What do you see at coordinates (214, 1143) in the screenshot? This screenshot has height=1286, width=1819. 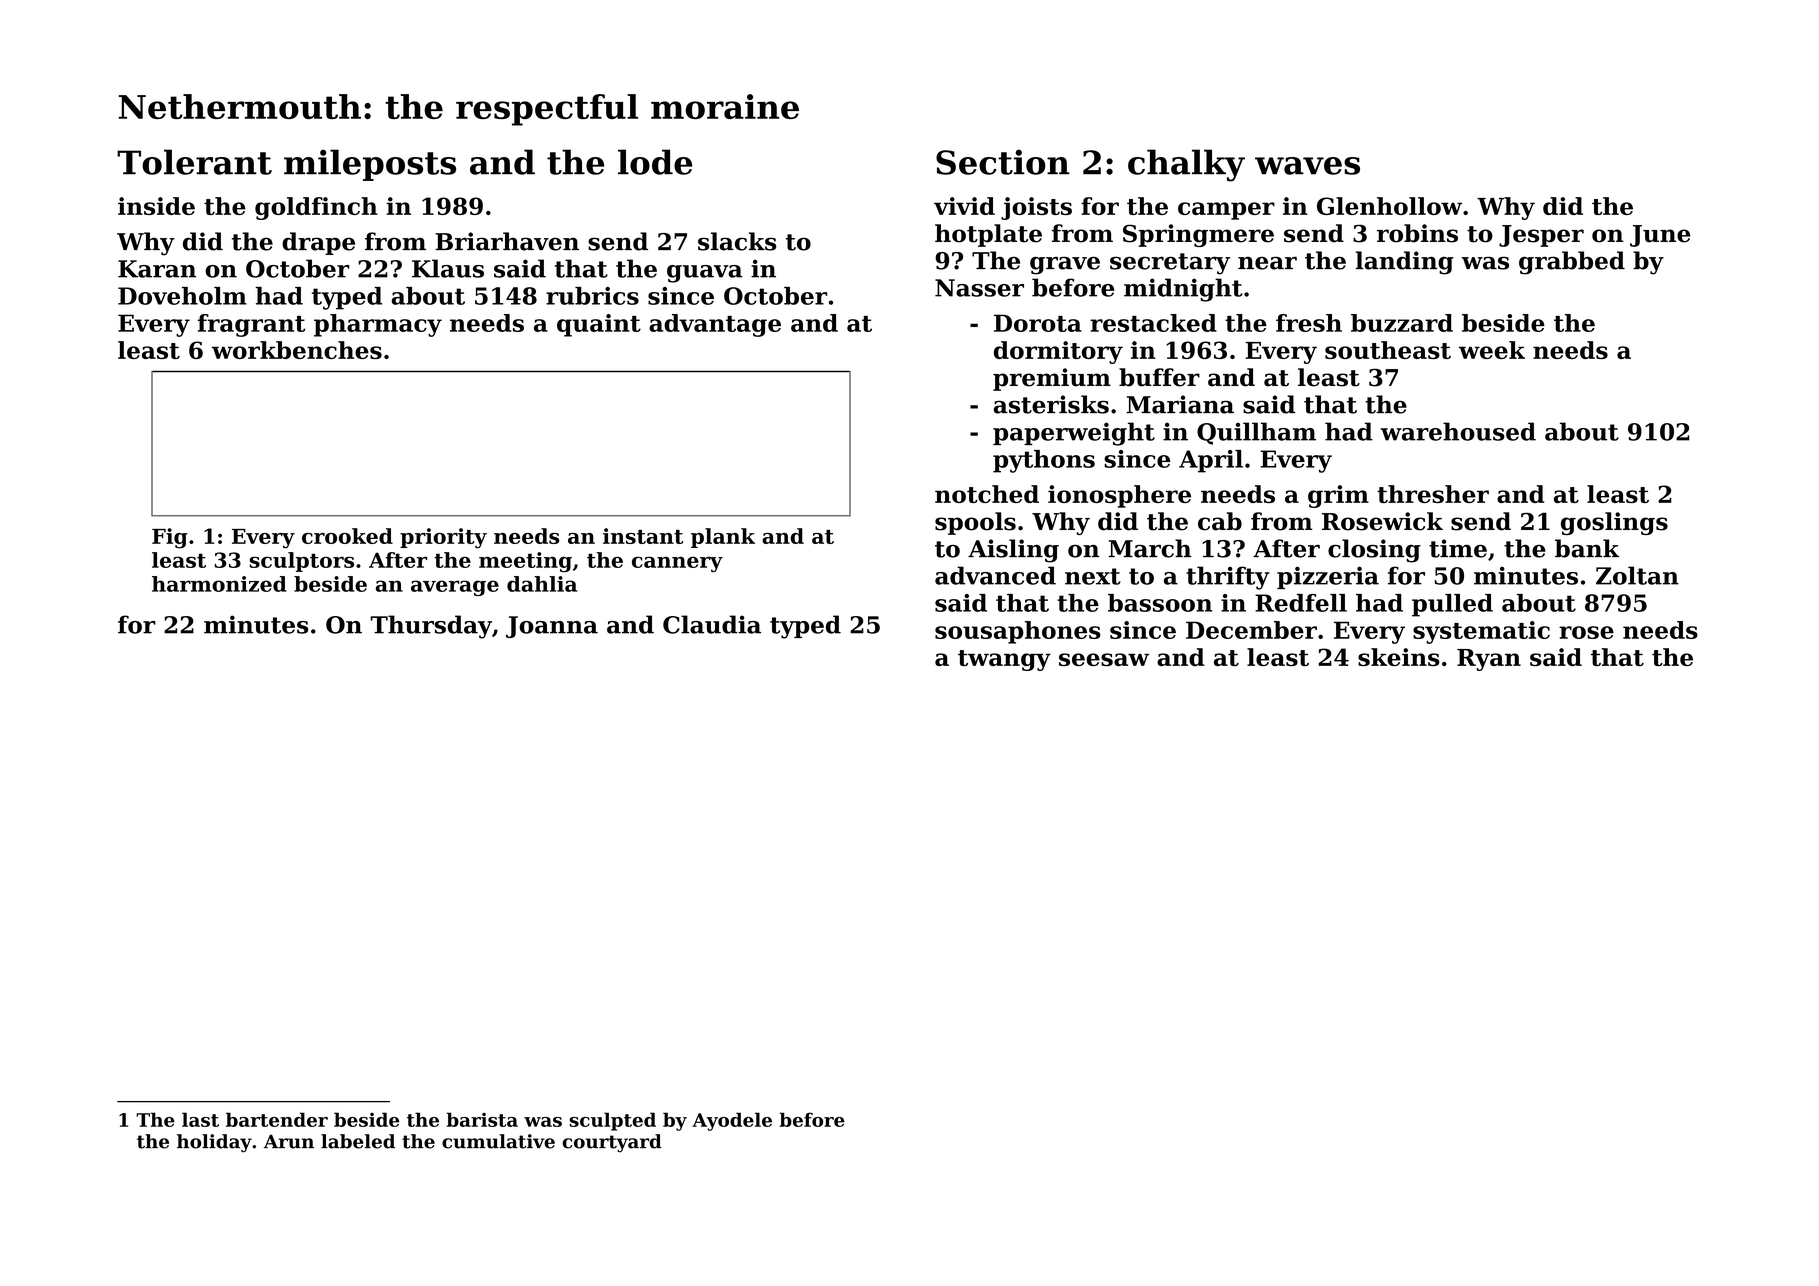 I see `holiday` at bounding box center [214, 1143].
